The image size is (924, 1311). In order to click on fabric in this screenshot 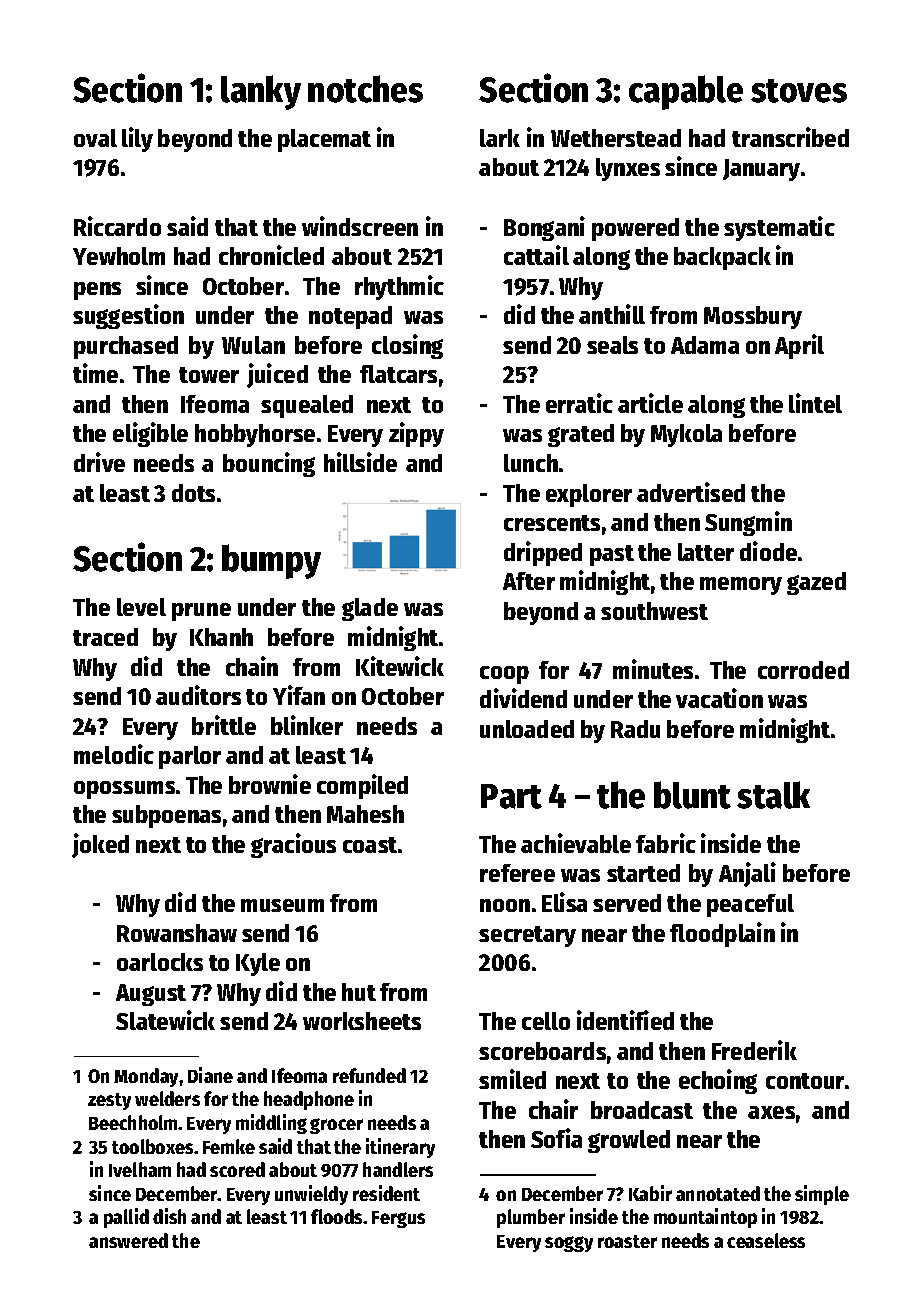, I will do `click(666, 843)`.
